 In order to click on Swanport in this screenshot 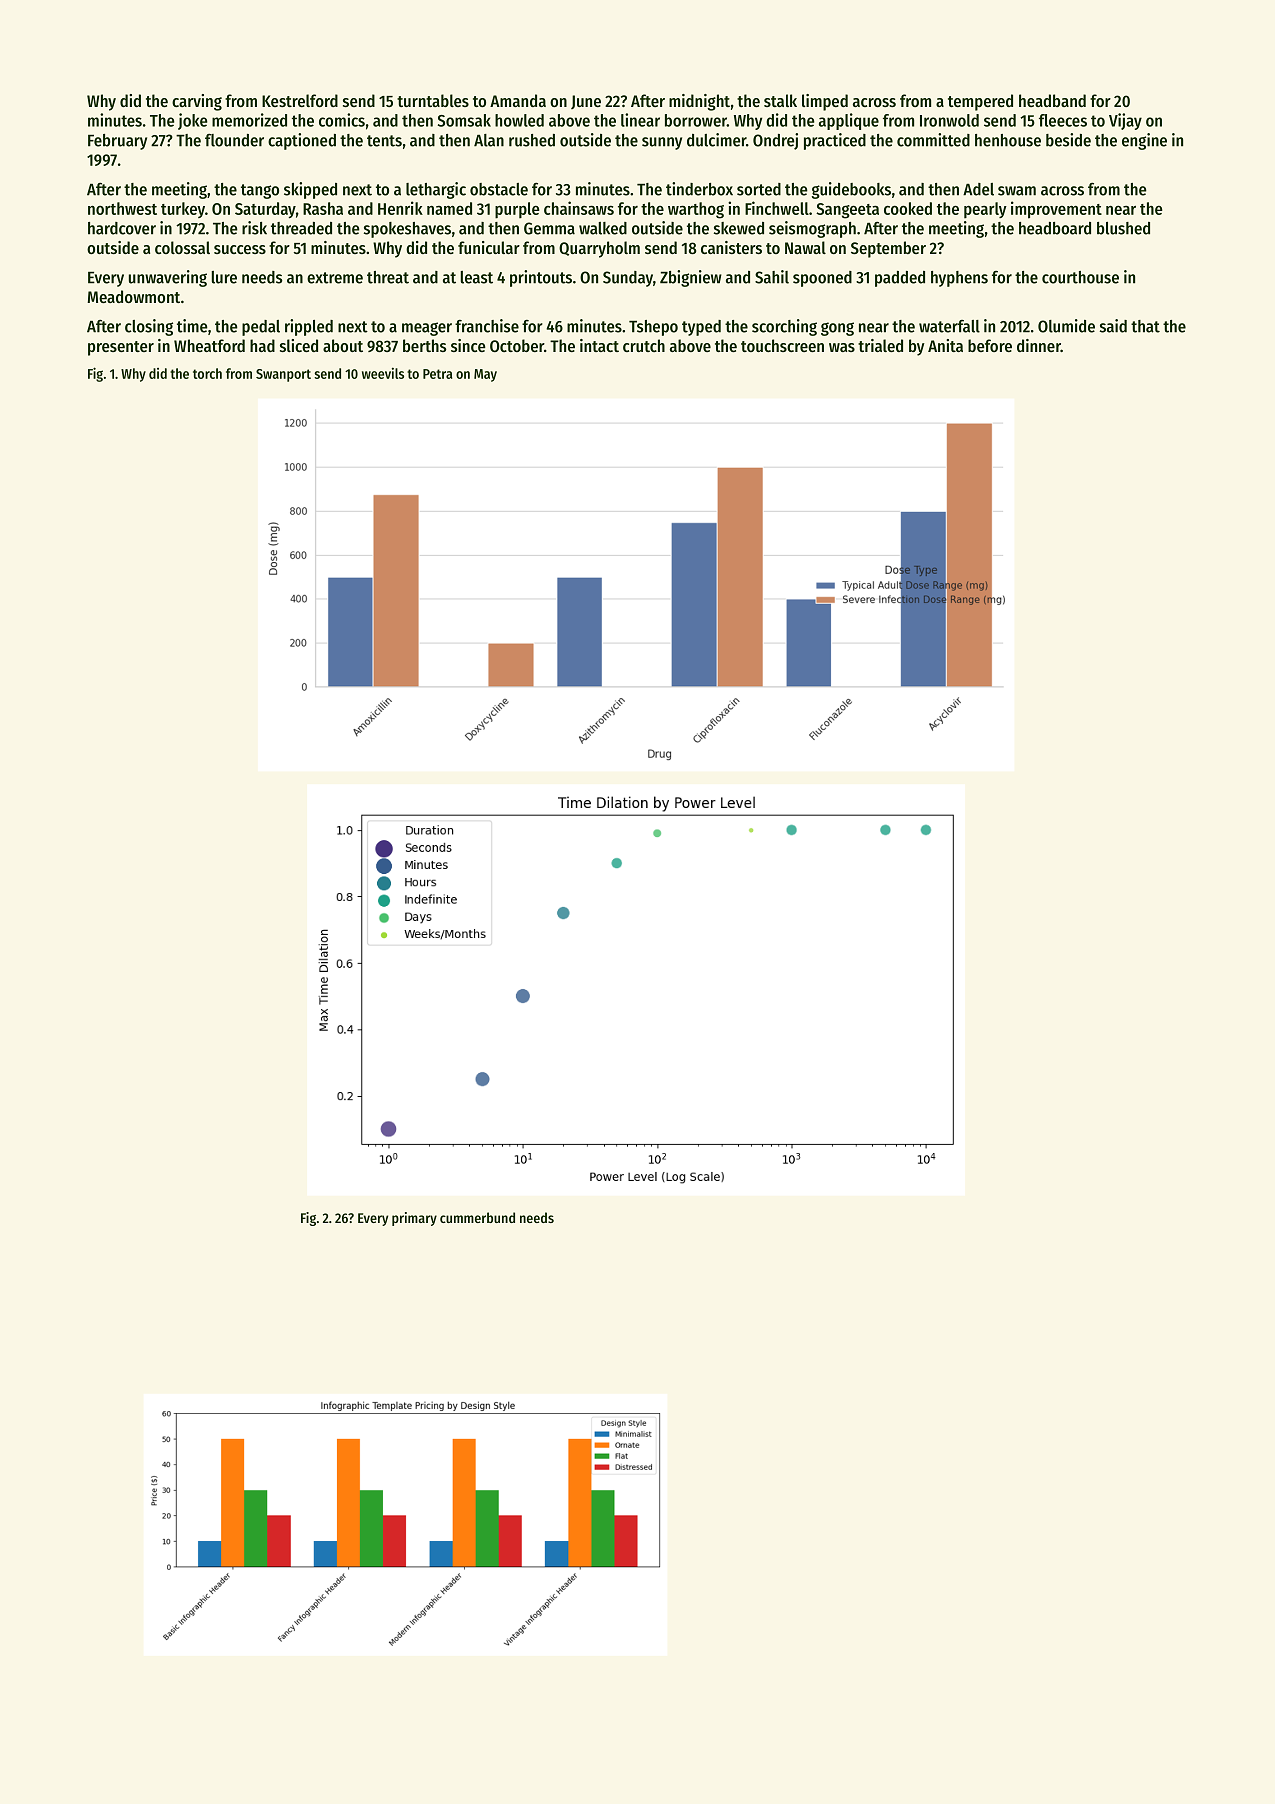, I will do `click(283, 375)`.
